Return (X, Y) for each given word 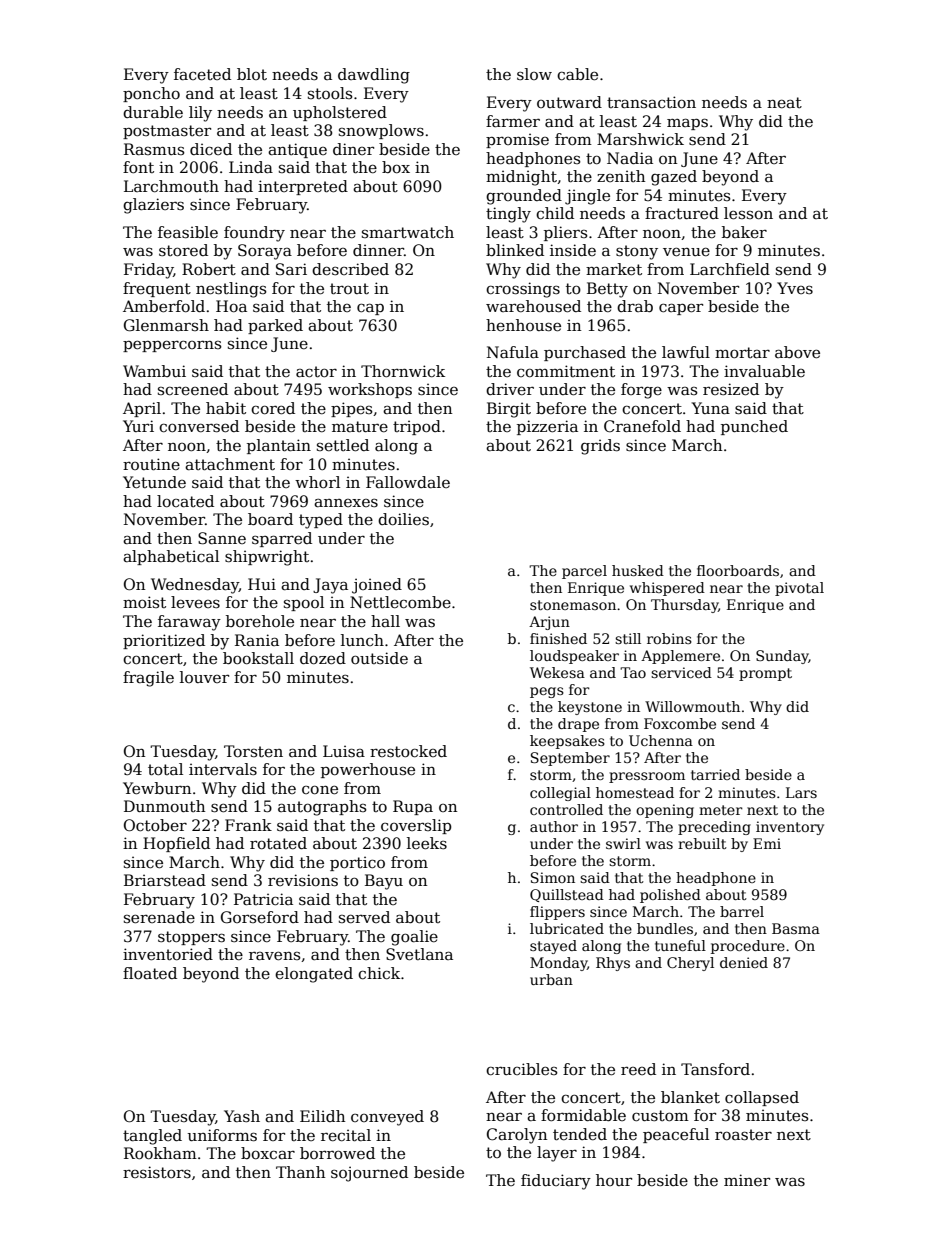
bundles (665, 928)
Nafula (513, 352)
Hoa (231, 306)
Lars (801, 792)
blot (252, 74)
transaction (651, 102)
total (165, 769)
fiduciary (556, 1182)
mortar (742, 352)
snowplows (381, 131)
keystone (590, 708)
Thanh (300, 1172)
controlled (566, 809)
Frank (248, 825)
